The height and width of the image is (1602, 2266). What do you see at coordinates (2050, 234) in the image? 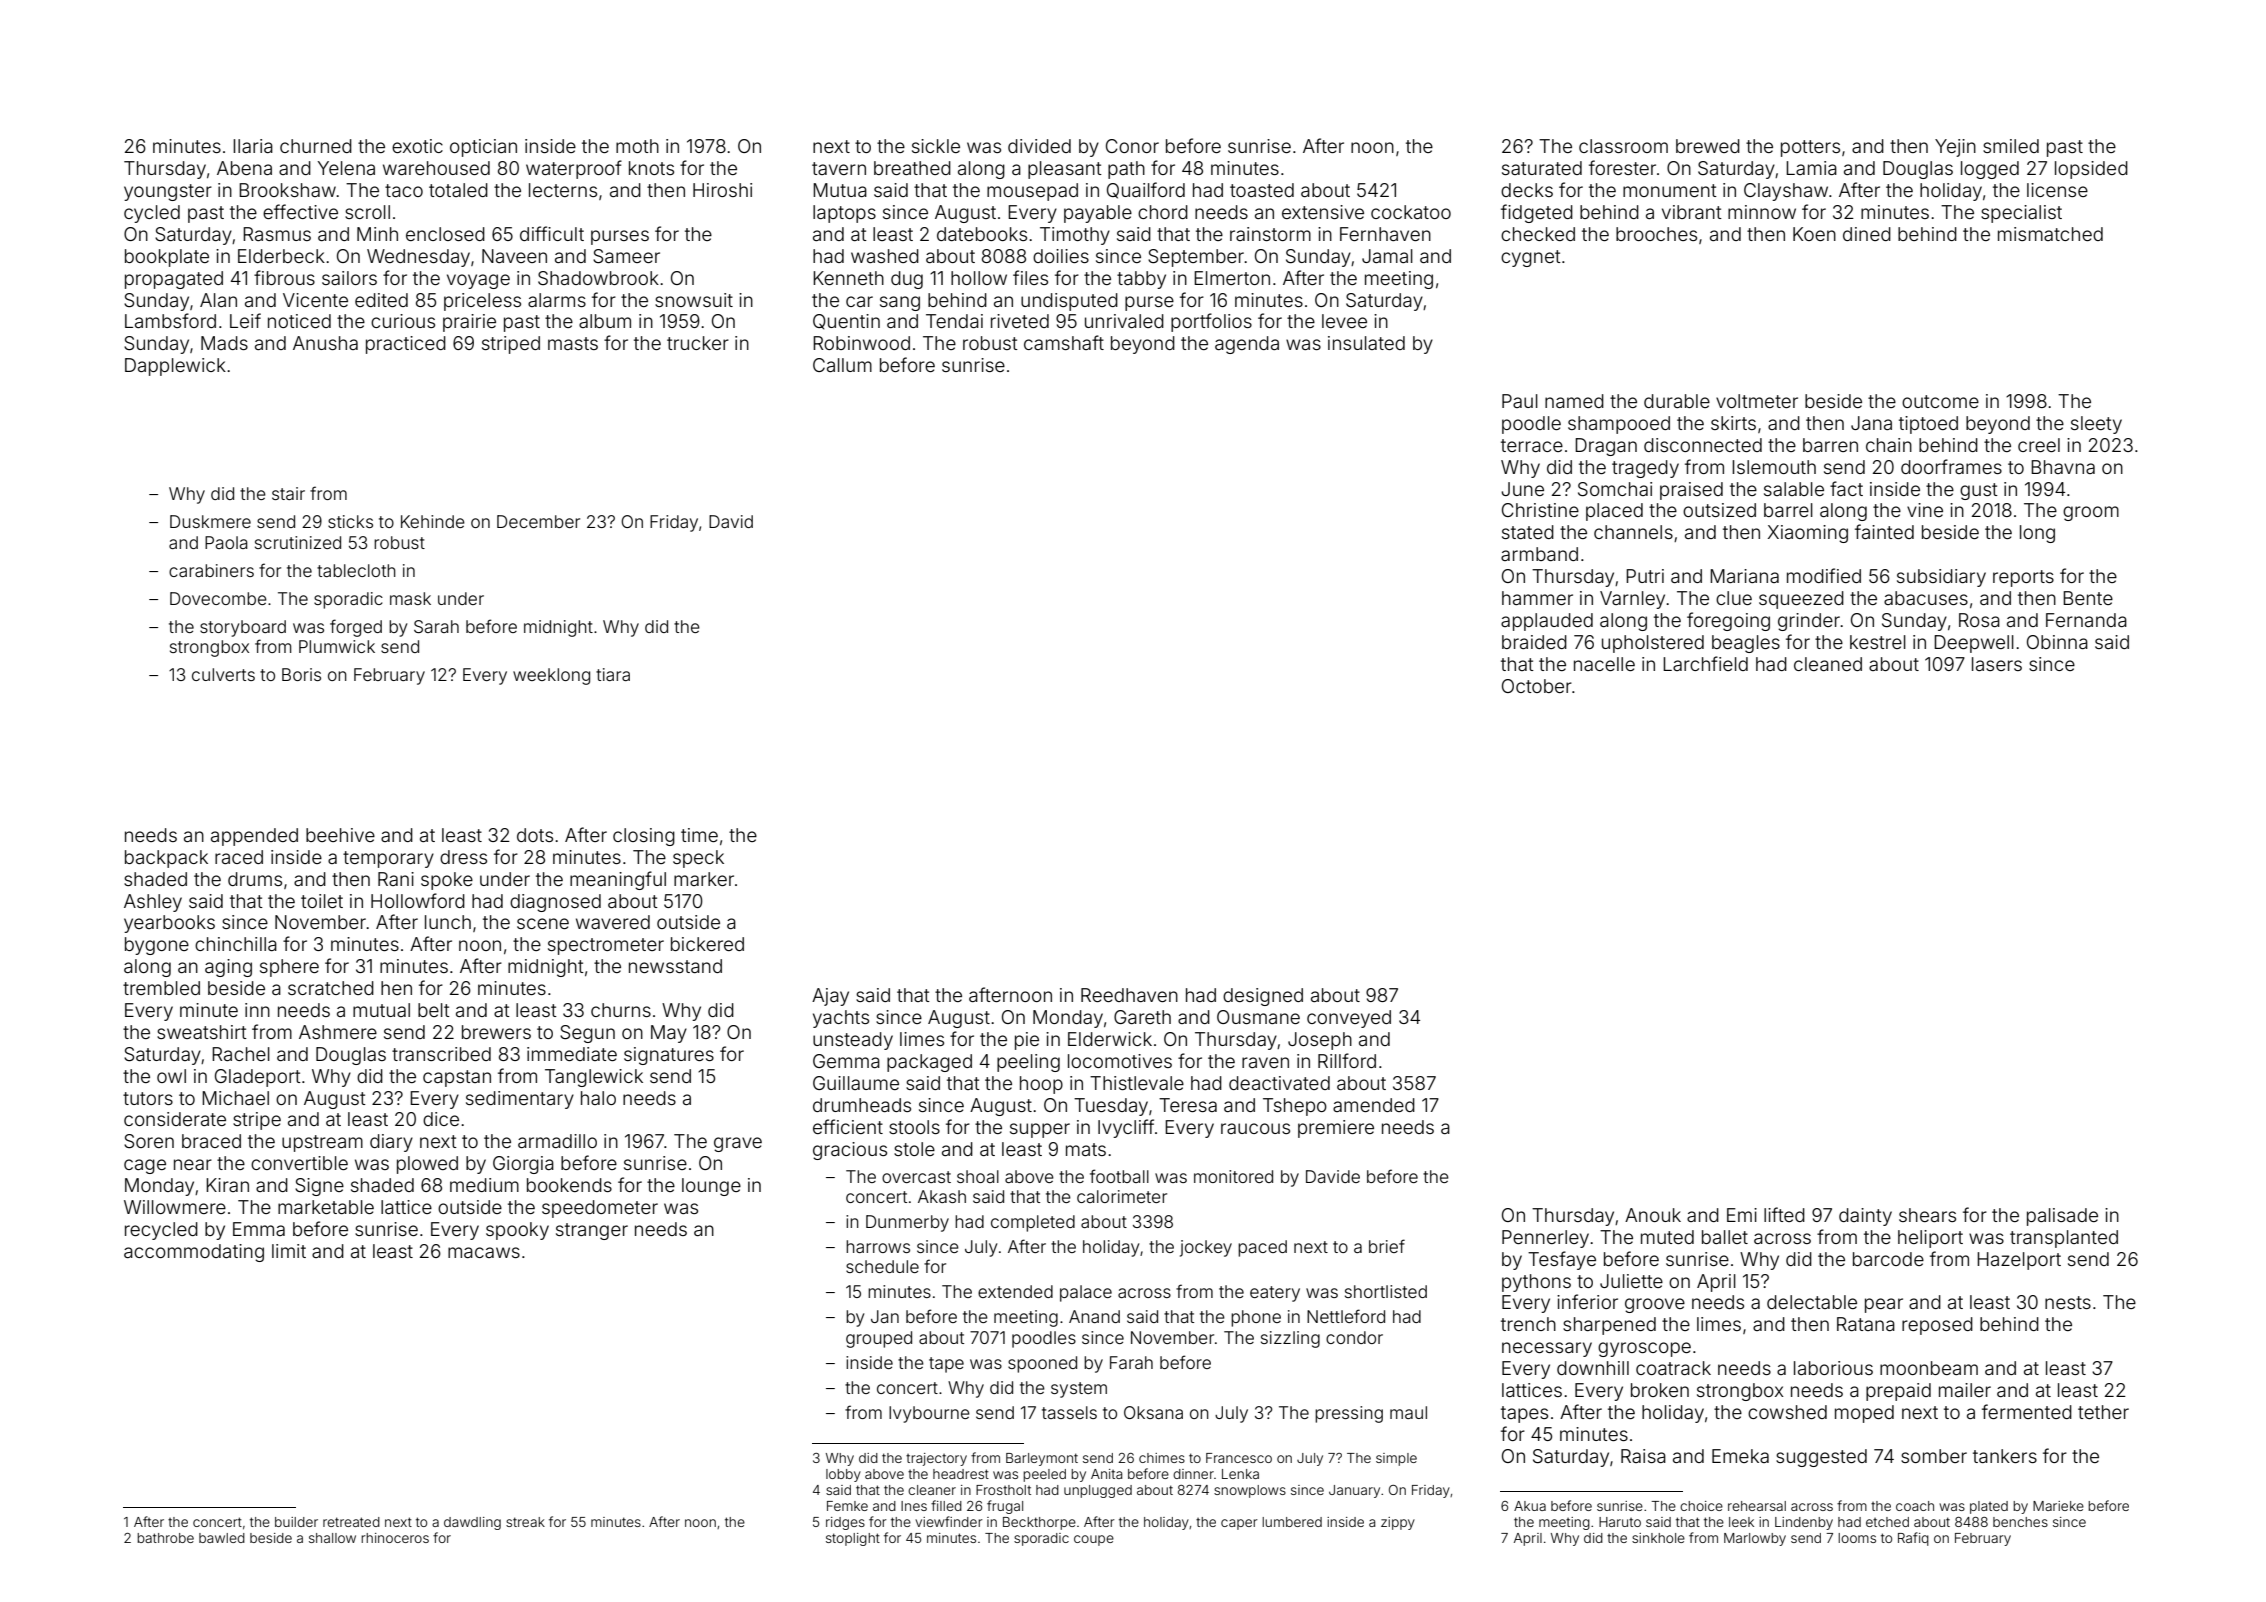
I see `mismatched` at bounding box center [2050, 234].
